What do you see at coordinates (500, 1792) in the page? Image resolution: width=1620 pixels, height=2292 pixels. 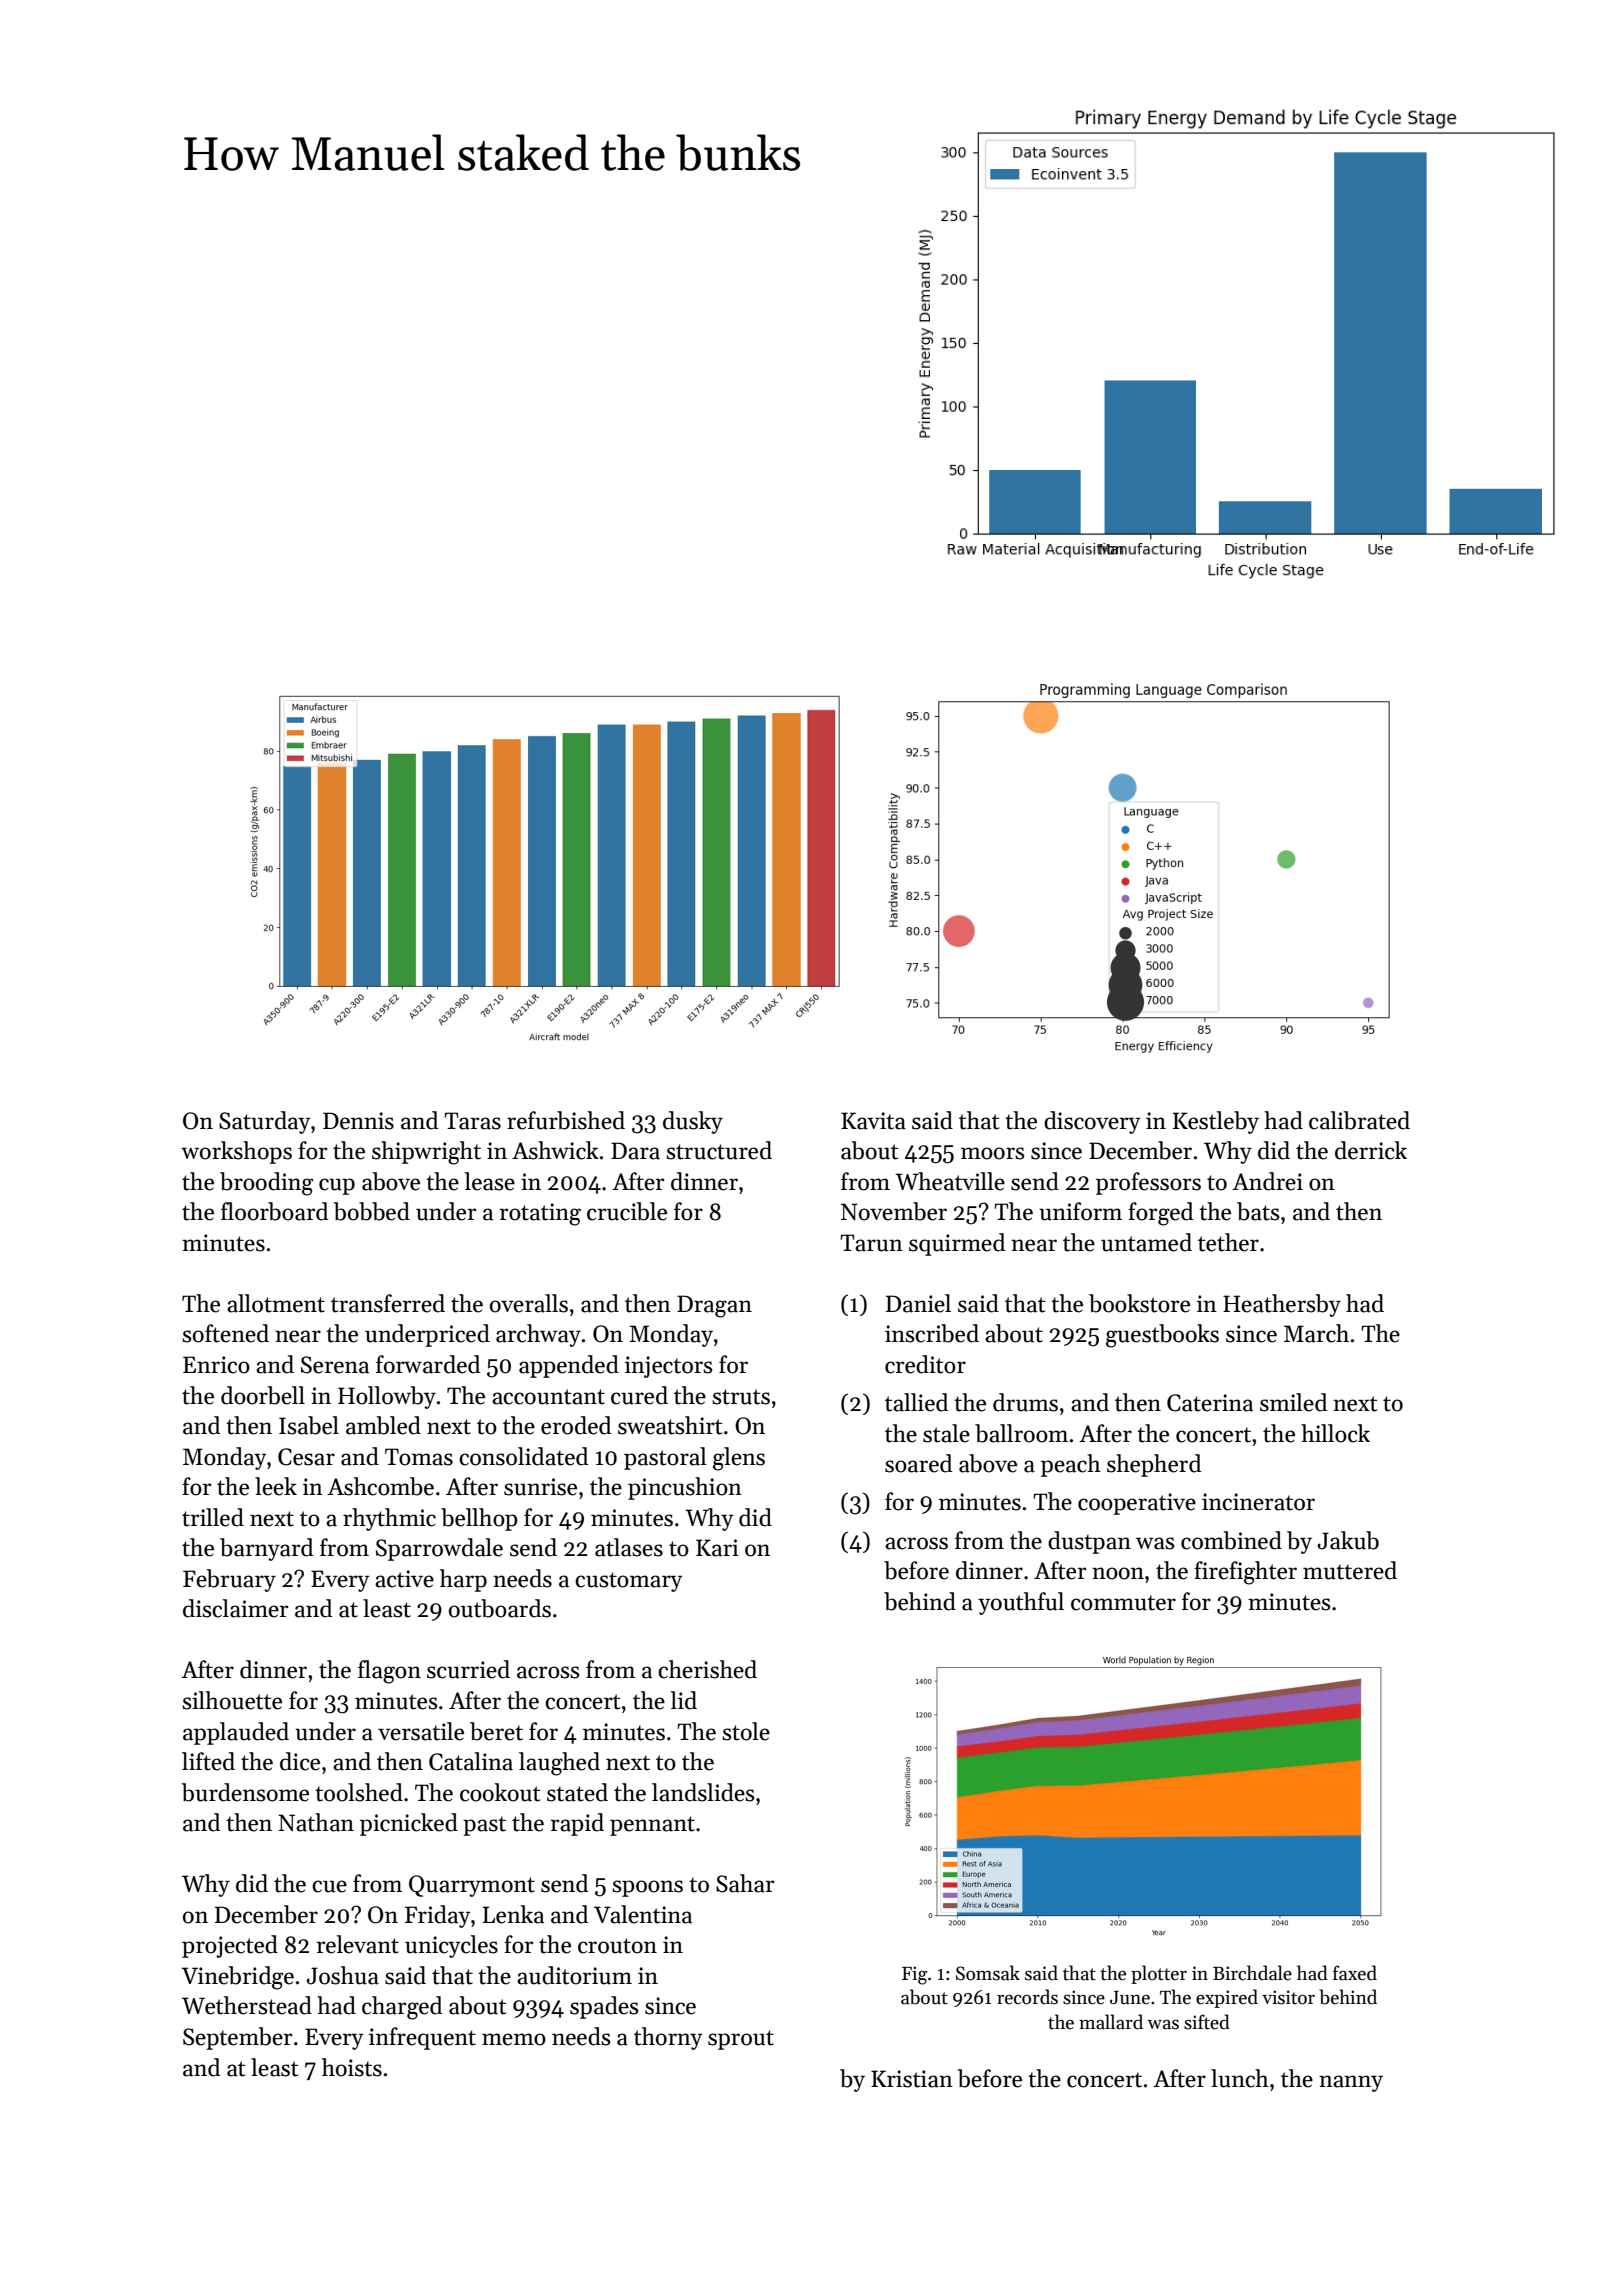 I see `cookout` at bounding box center [500, 1792].
